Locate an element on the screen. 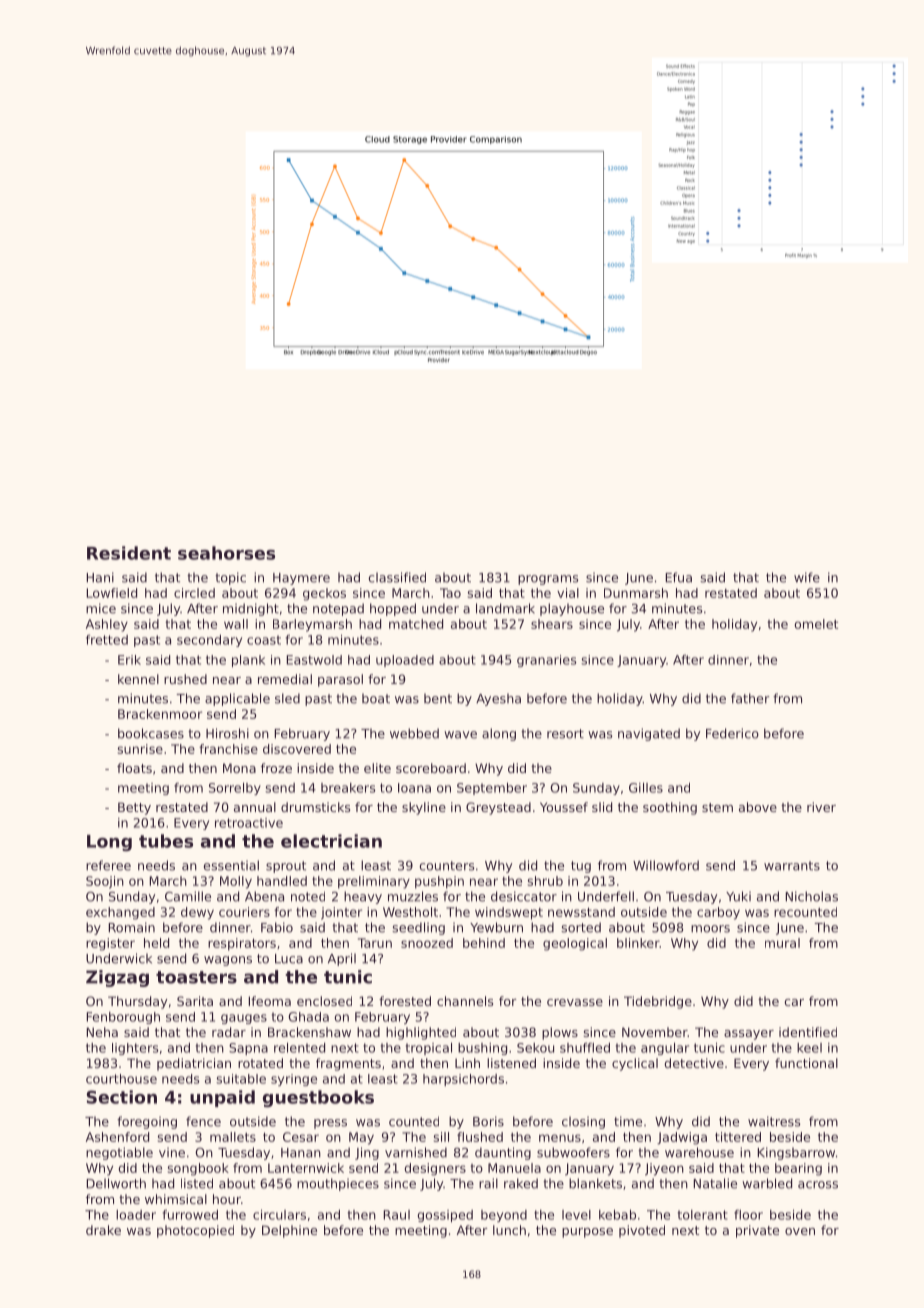 The height and width of the screenshot is (1308, 924). detective is located at coordinates (694, 1063).
